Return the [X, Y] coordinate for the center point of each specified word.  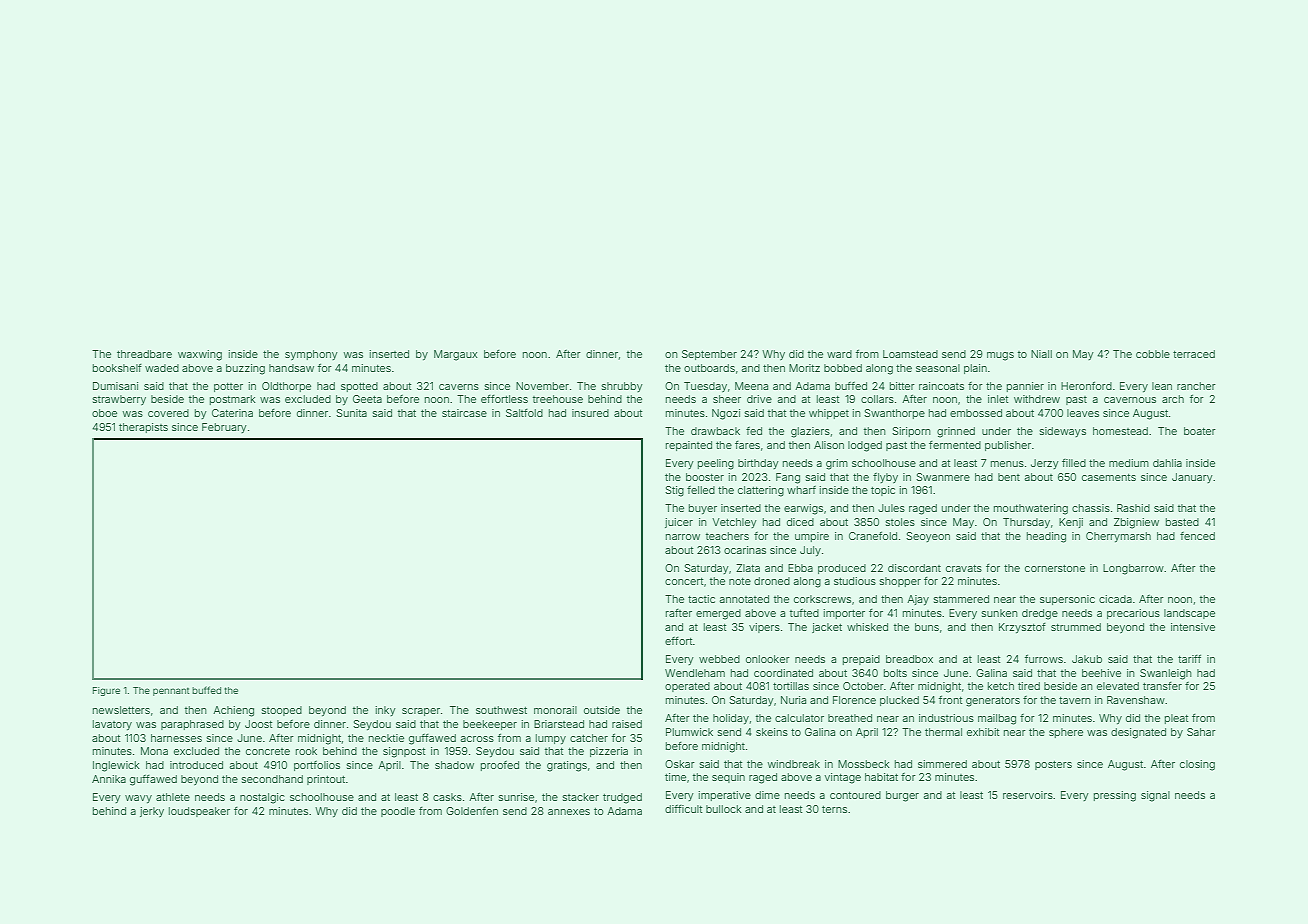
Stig [674, 491]
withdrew [1037, 399]
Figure [106, 691]
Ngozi [726, 414]
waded [162, 368]
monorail [555, 710]
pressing [1115, 796]
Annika [109, 779]
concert [684, 581]
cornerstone [1055, 568]
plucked [899, 701]
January [1192, 478]
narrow [683, 537]
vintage [843, 778]
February [224, 428]
